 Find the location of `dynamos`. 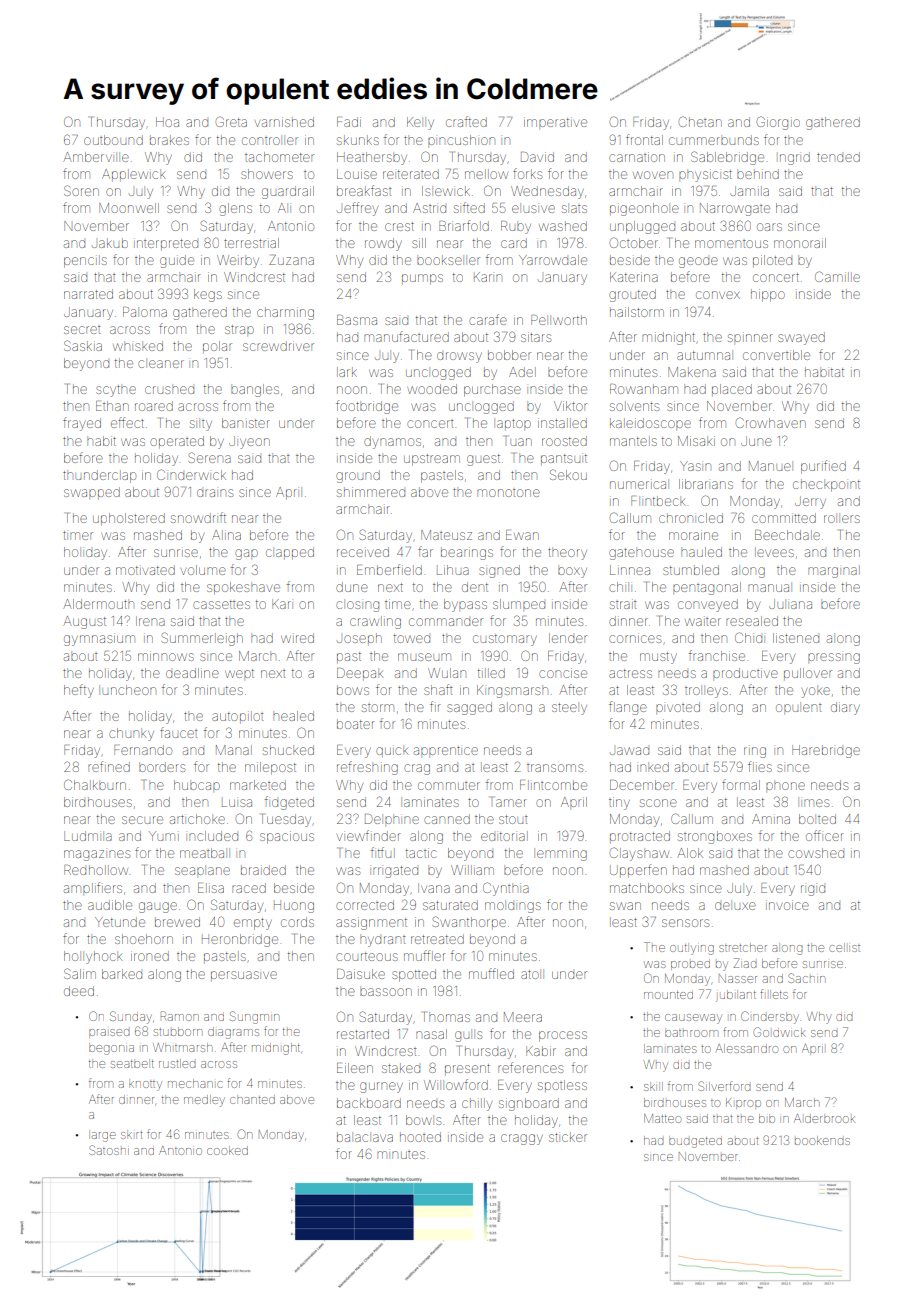

dynamos is located at coordinates (392, 442).
